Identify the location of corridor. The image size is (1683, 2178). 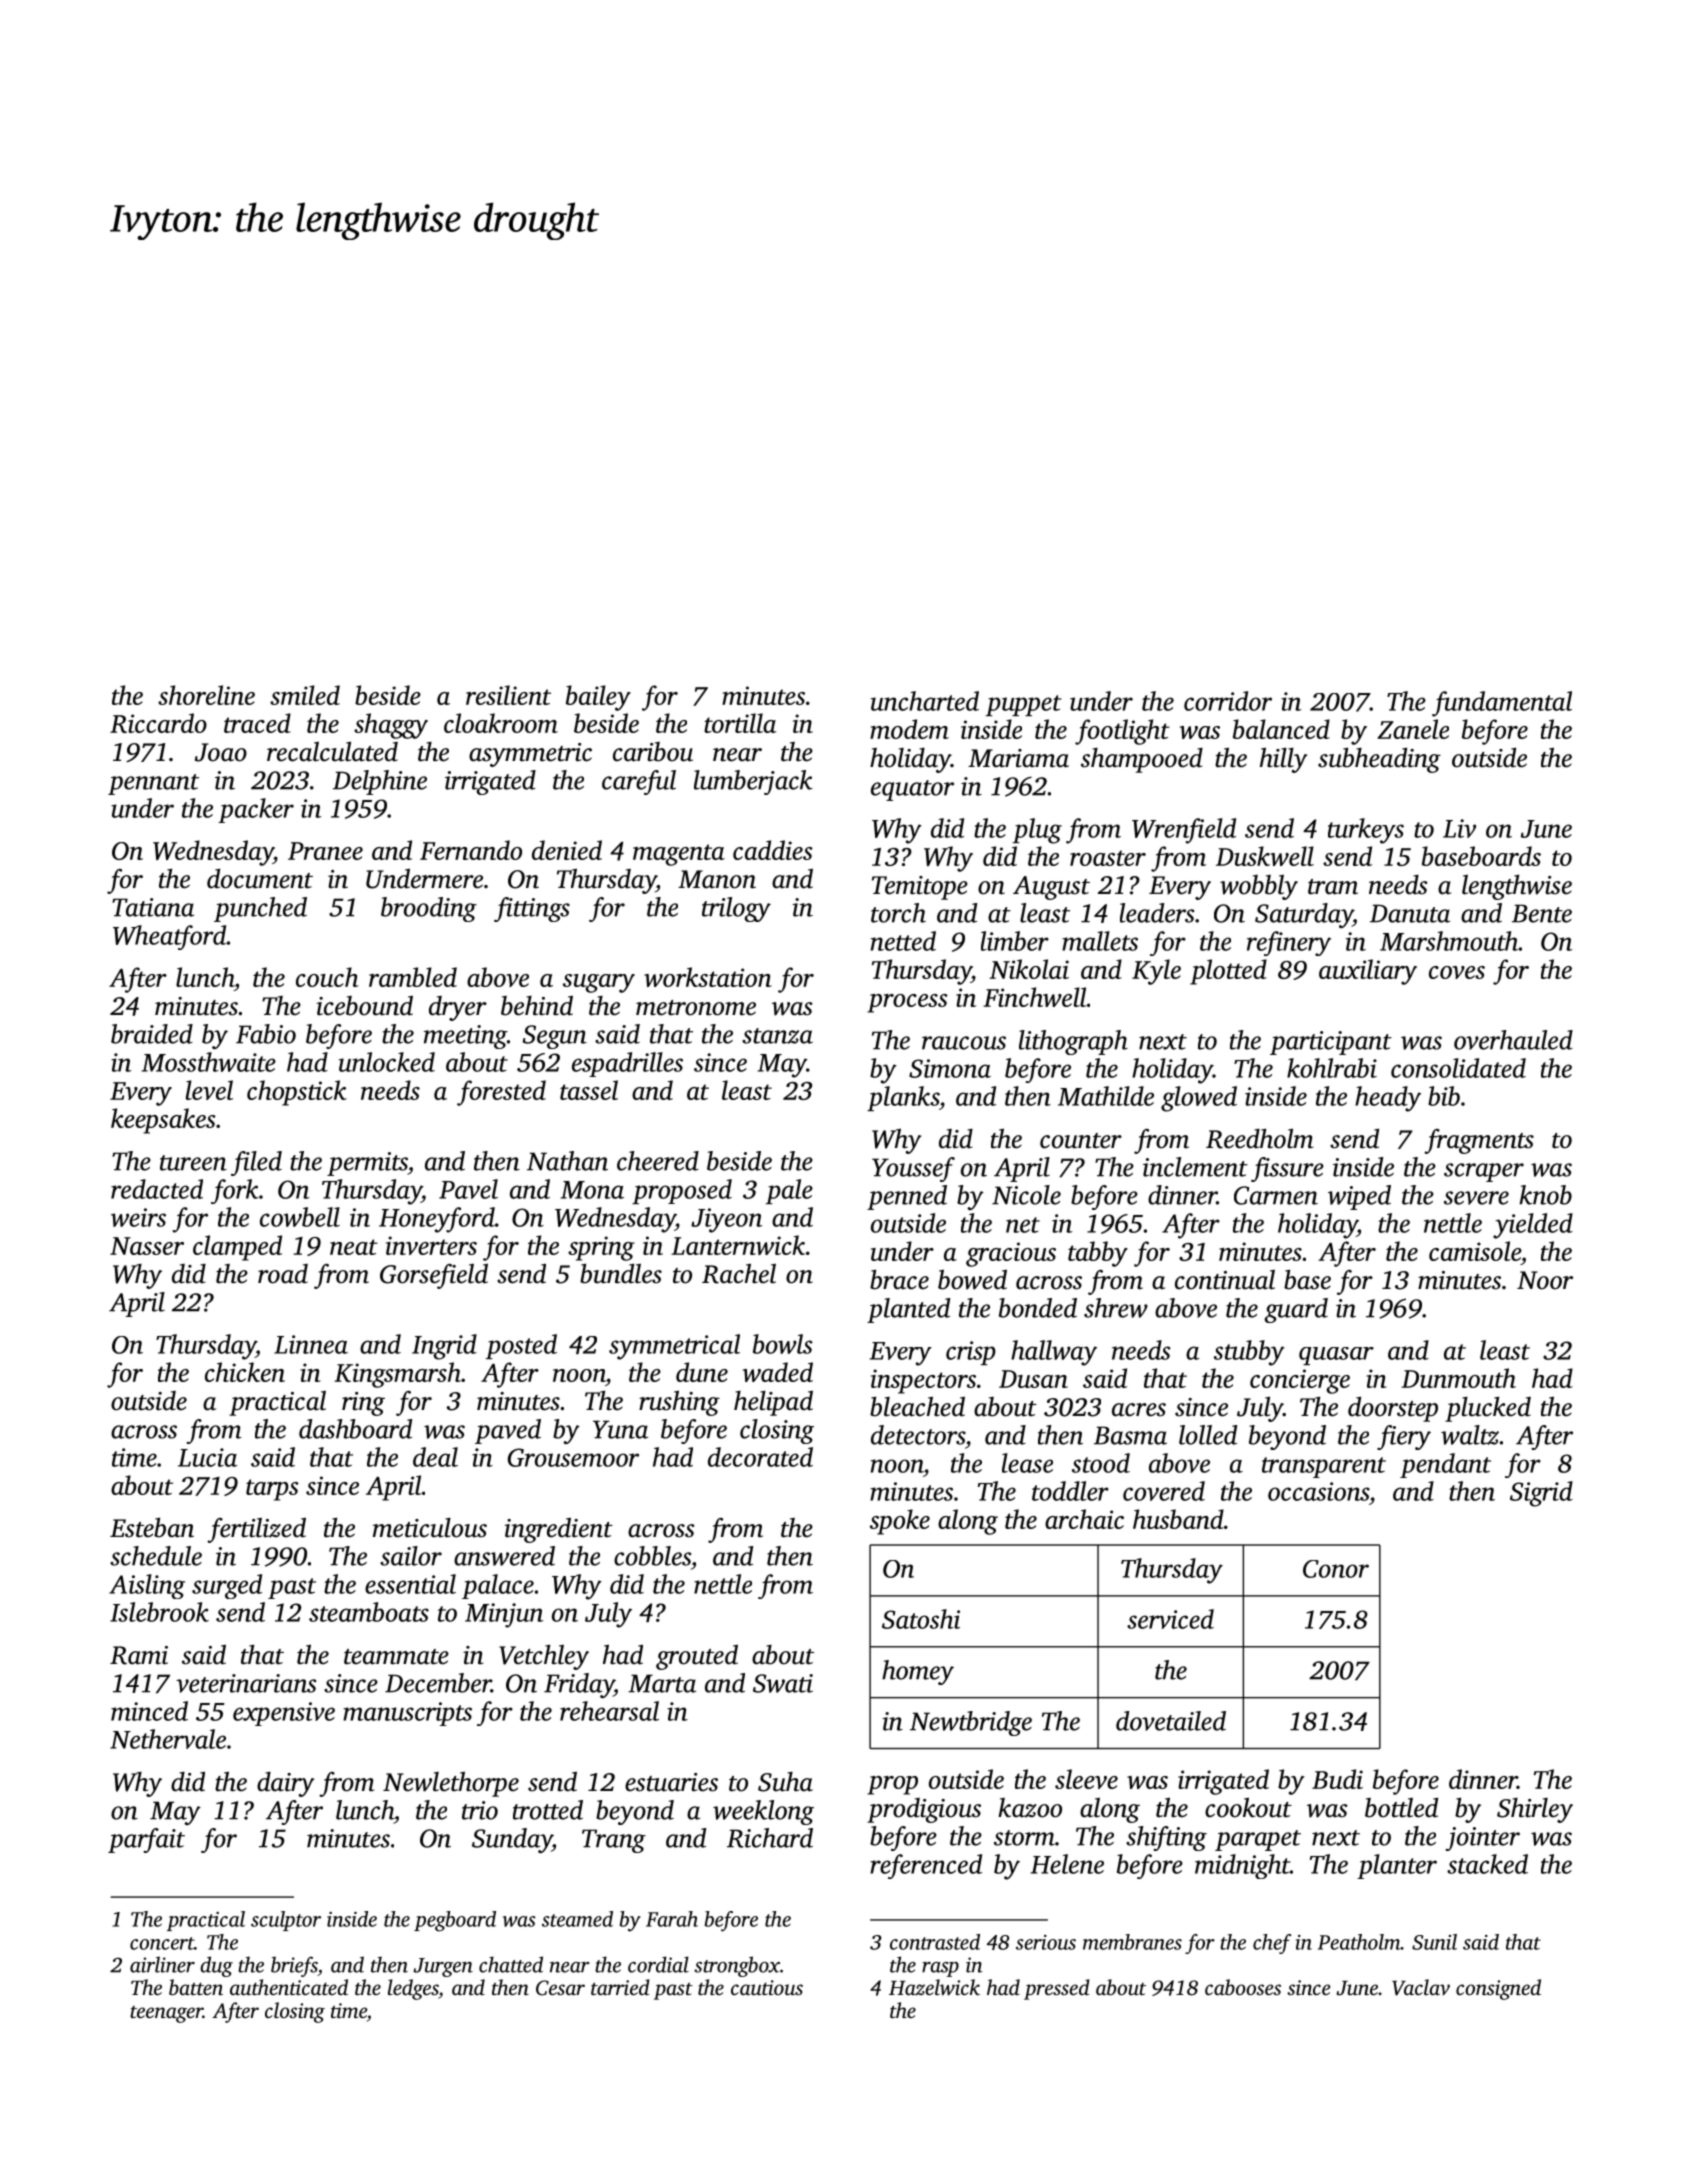
(1228, 701).
